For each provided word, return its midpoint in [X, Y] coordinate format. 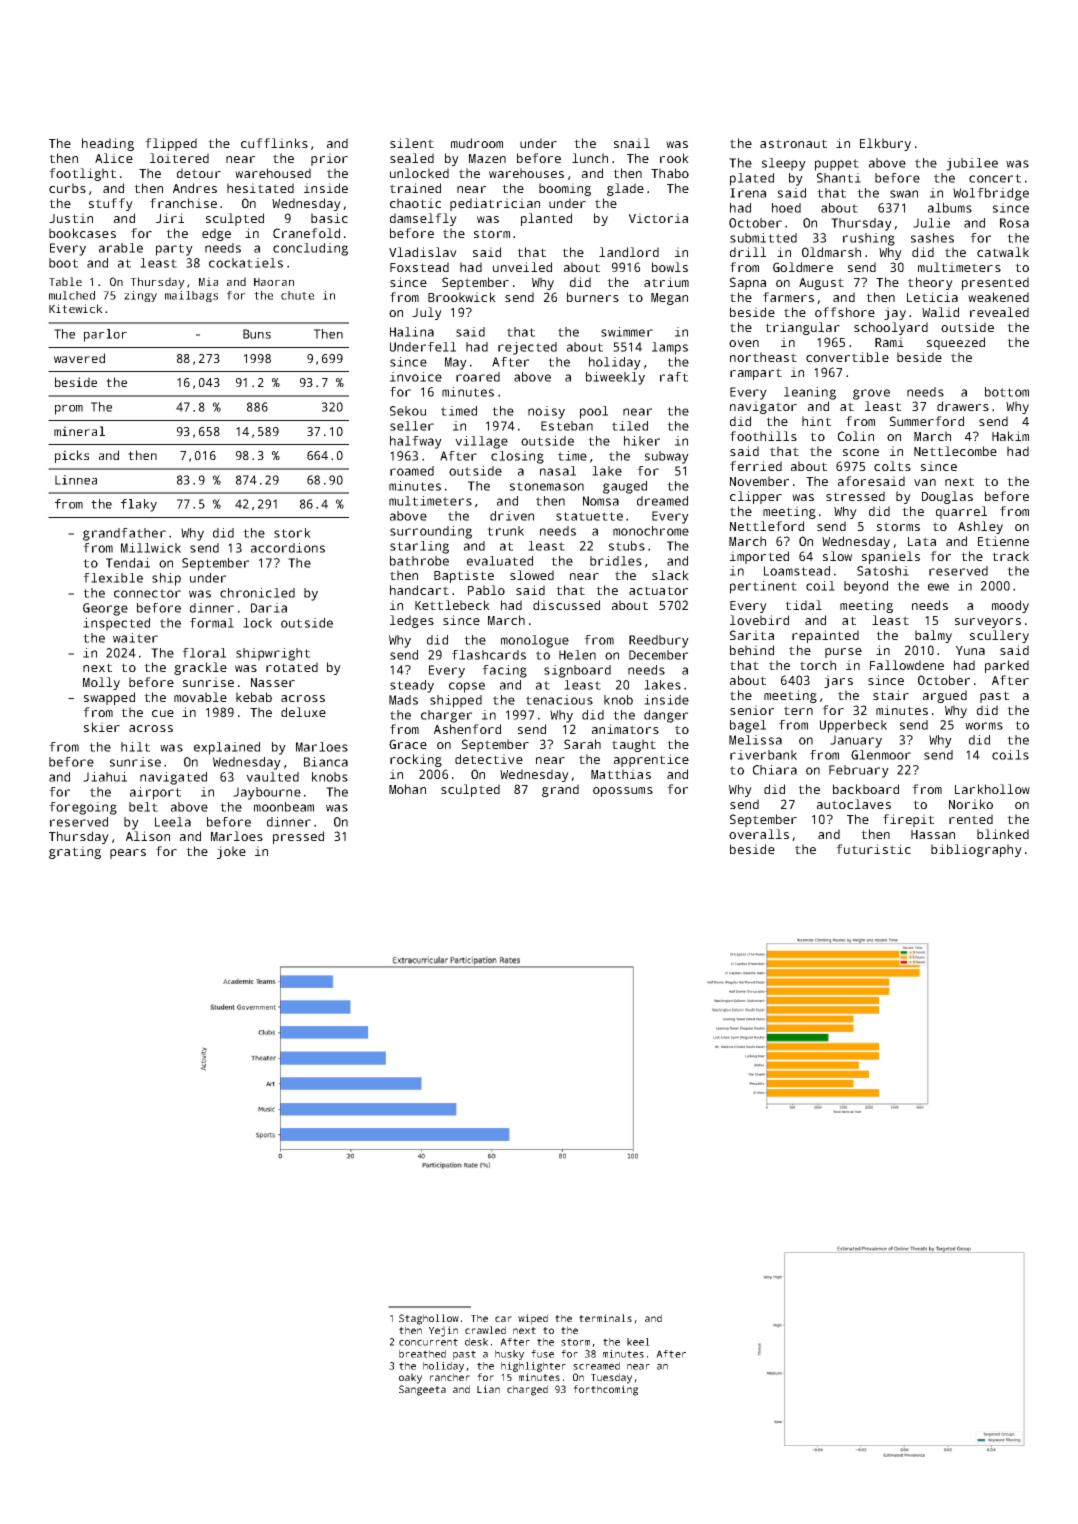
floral [204, 653]
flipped [171, 144]
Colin [856, 436]
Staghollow [429, 1319]
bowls [670, 267]
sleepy [784, 164]
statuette [589, 516]
